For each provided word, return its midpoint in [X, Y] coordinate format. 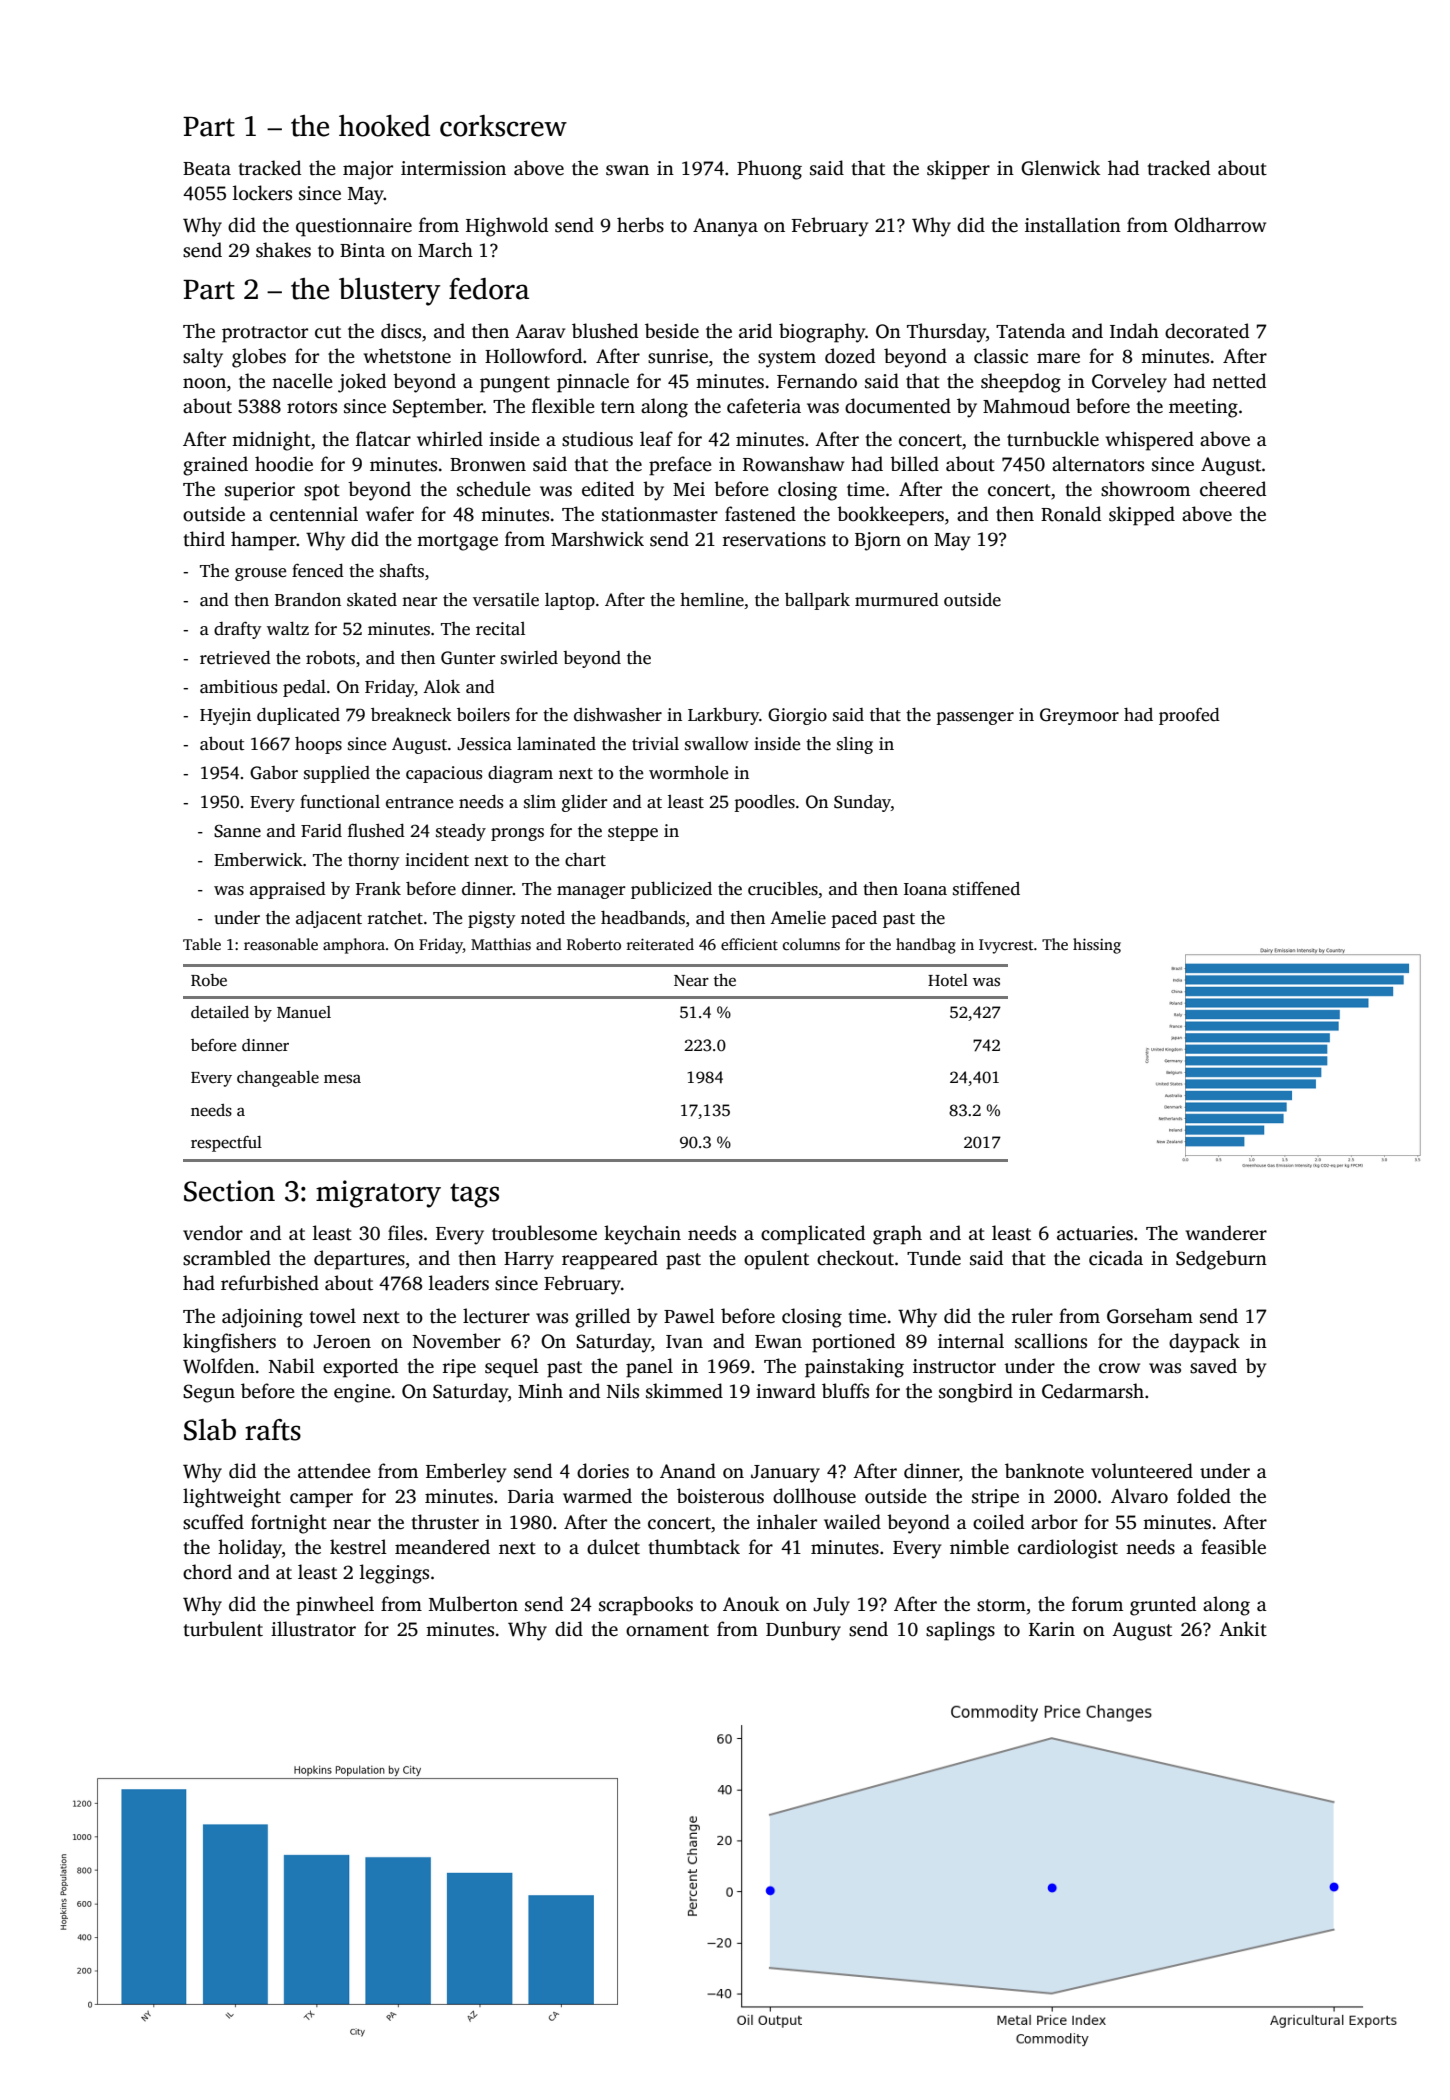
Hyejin [225, 716]
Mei [689, 489]
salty [203, 358]
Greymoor [1079, 716]
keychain [642, 1235]
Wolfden [219, 1366]
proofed [1189, 716]
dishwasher [618, 715]
